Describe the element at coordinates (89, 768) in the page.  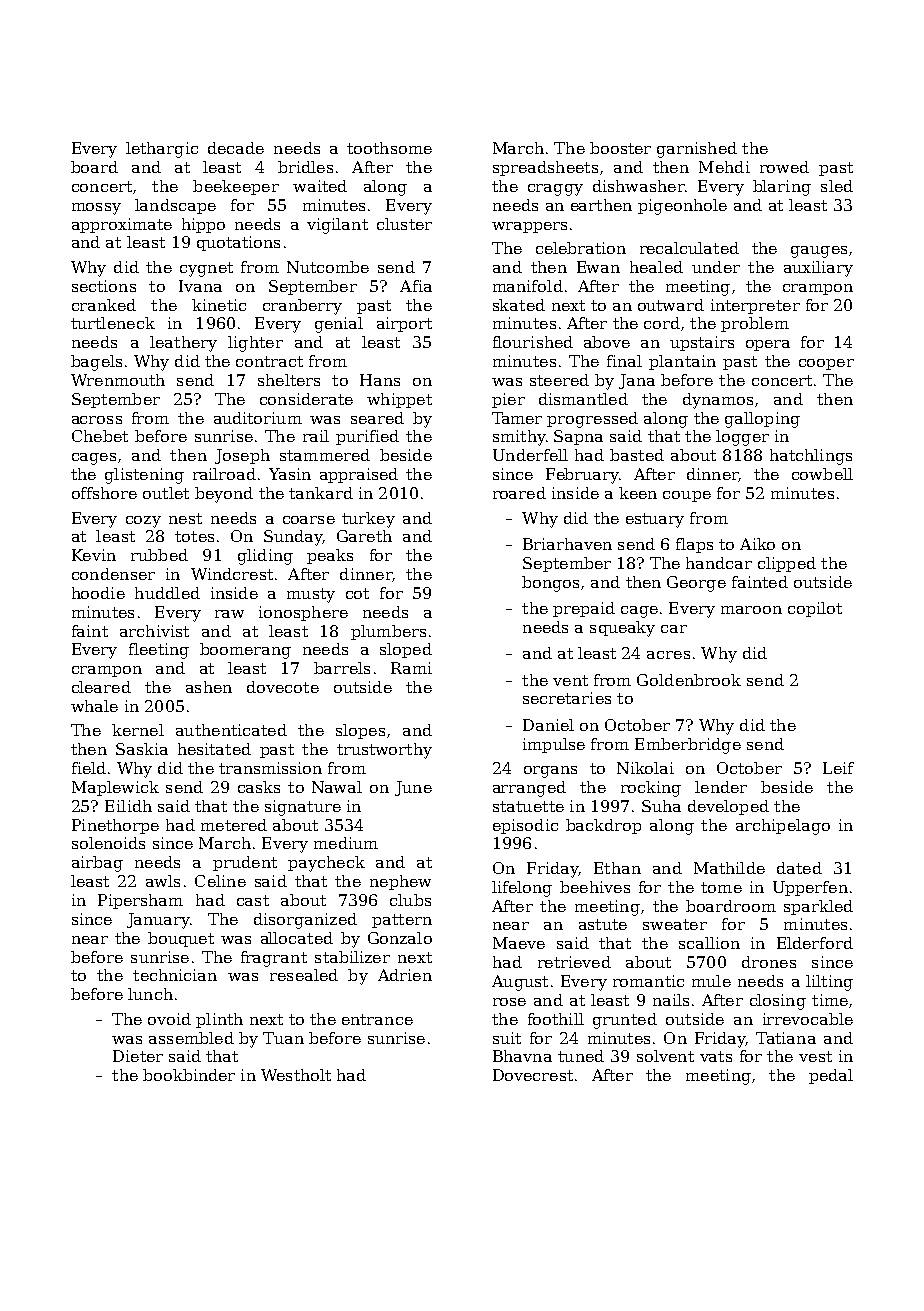
I see `field` at that location.
